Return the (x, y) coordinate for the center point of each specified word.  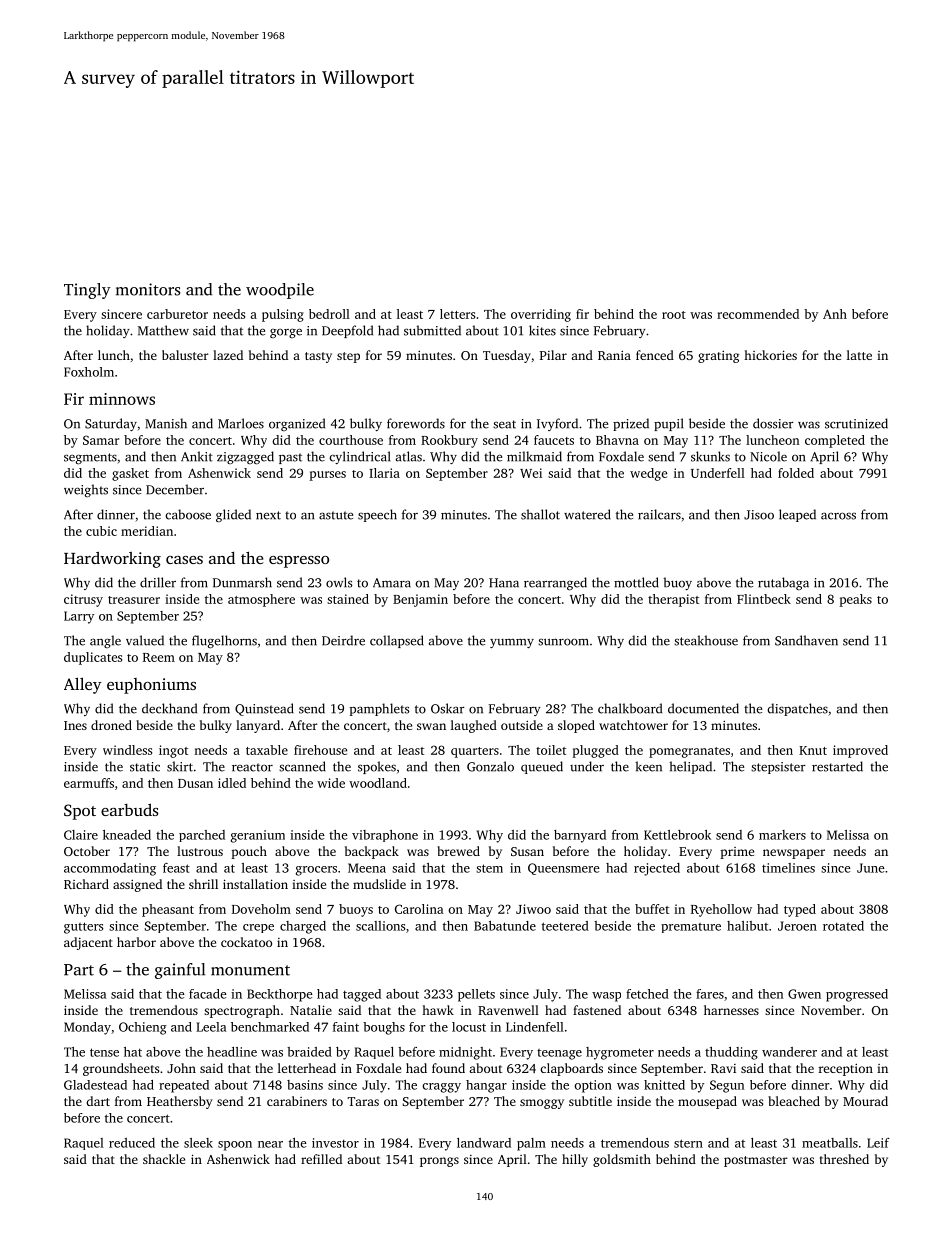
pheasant (168, 910)
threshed (844, 1159)
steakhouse (706, 640)
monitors (148, 289)
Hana (504, 583)
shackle (164, 1159)
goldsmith (622, 1160)
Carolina (419, 909)
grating (718, 357)
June (870, 868)
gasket (130, 474)
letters (457, 314)
